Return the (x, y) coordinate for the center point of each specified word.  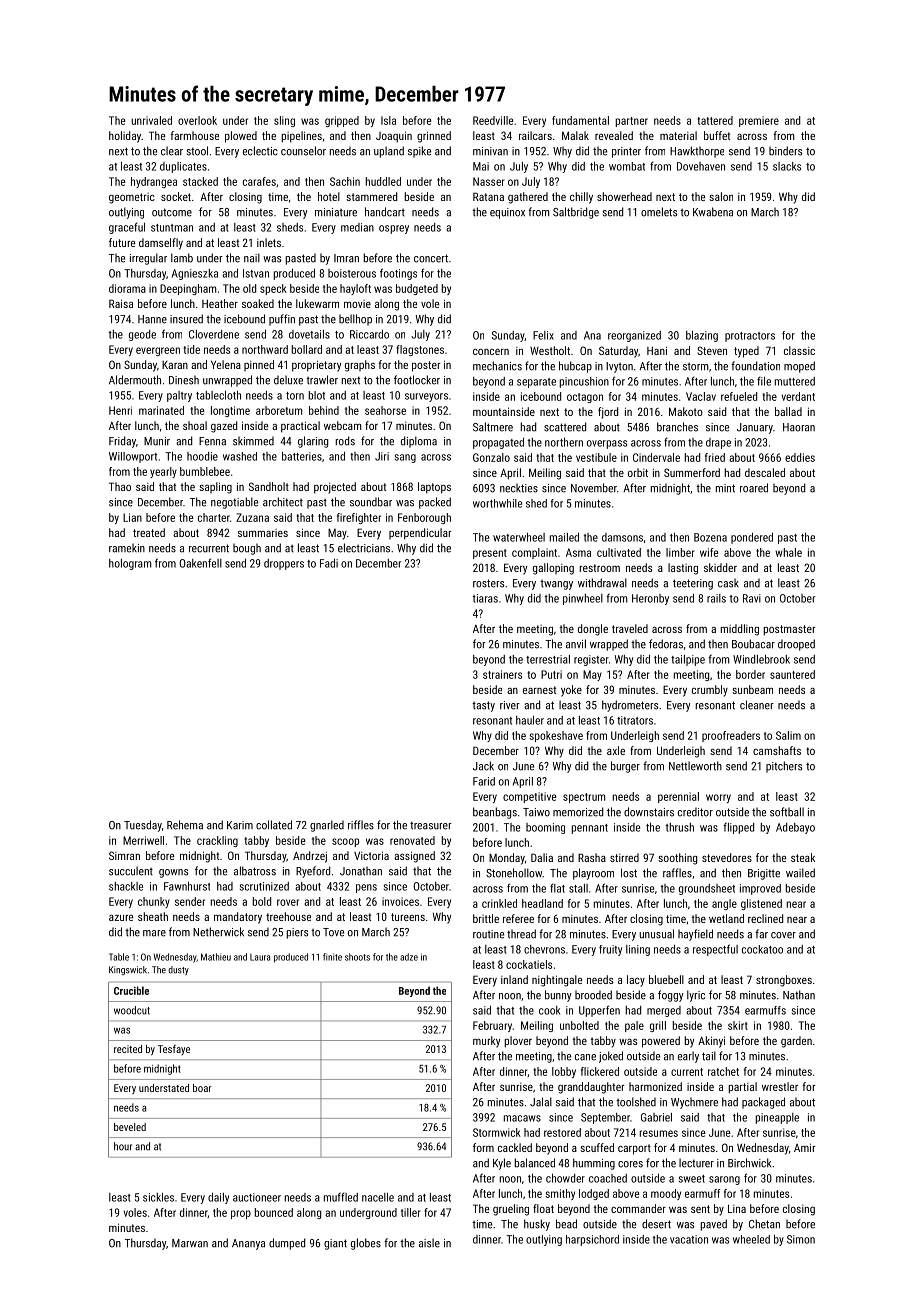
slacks (787, 166)
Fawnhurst (187, 886)
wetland (726, 918)
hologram (130, 564)
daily (218, 1198)
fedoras (666, 644)
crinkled (499, 903)
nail (252, 258)
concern (491, 352)
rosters (488, 583)
